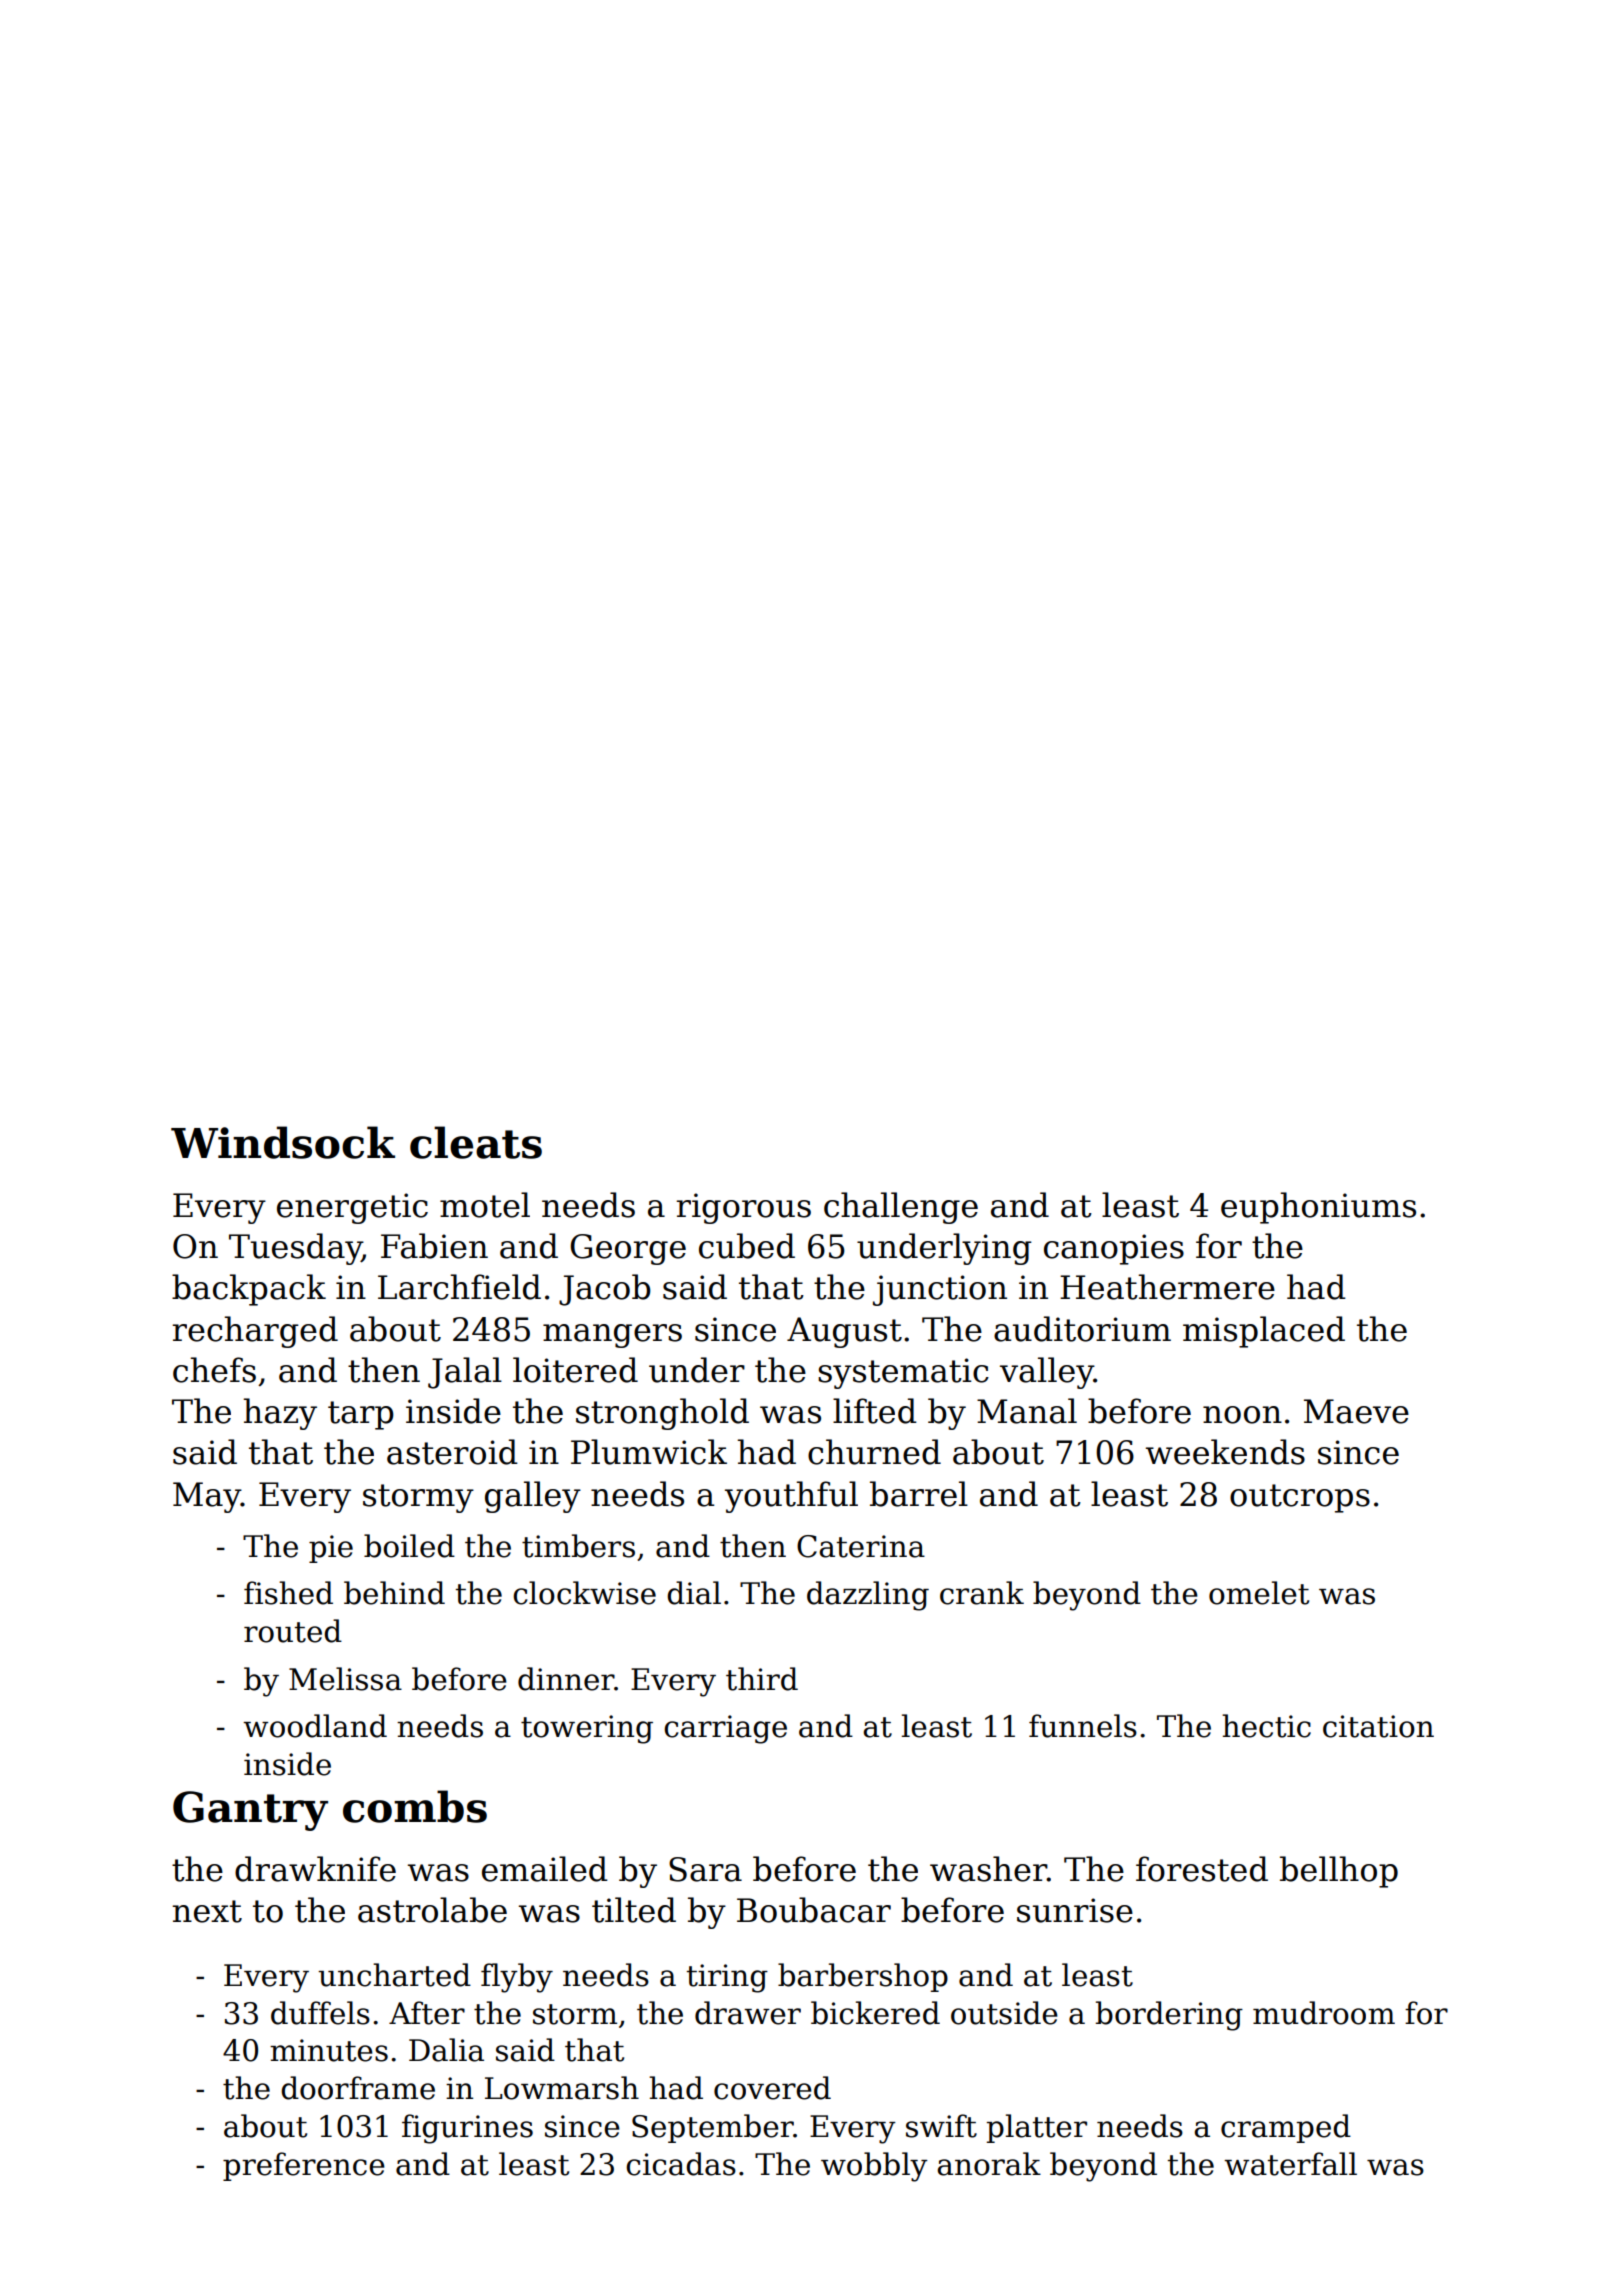  What do you see at coordinates (1266, 1726) in the document?
I see `hectic` at bounding box center [1266, 1726].
